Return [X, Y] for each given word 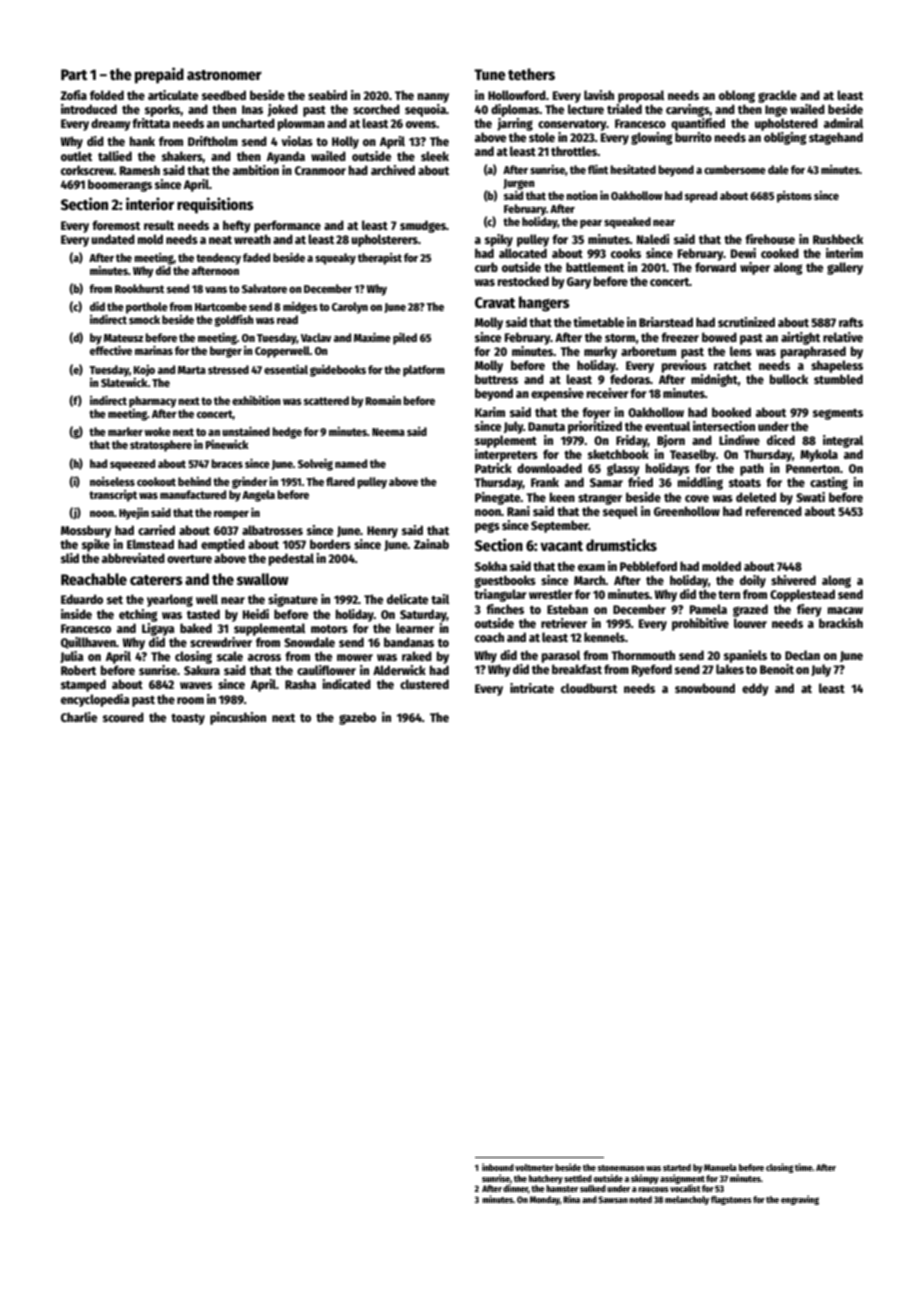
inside [76, 614]
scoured [123, 717]
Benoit [777, 669]
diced [781, 440]
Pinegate [497, 498]
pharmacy [152, 402]
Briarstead [666, 322]
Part [74, 74]
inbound [498, 1167]
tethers [531, 74]
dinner [515, 1188]
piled [405, 339]
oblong [737, 96]
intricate [532, 688]
